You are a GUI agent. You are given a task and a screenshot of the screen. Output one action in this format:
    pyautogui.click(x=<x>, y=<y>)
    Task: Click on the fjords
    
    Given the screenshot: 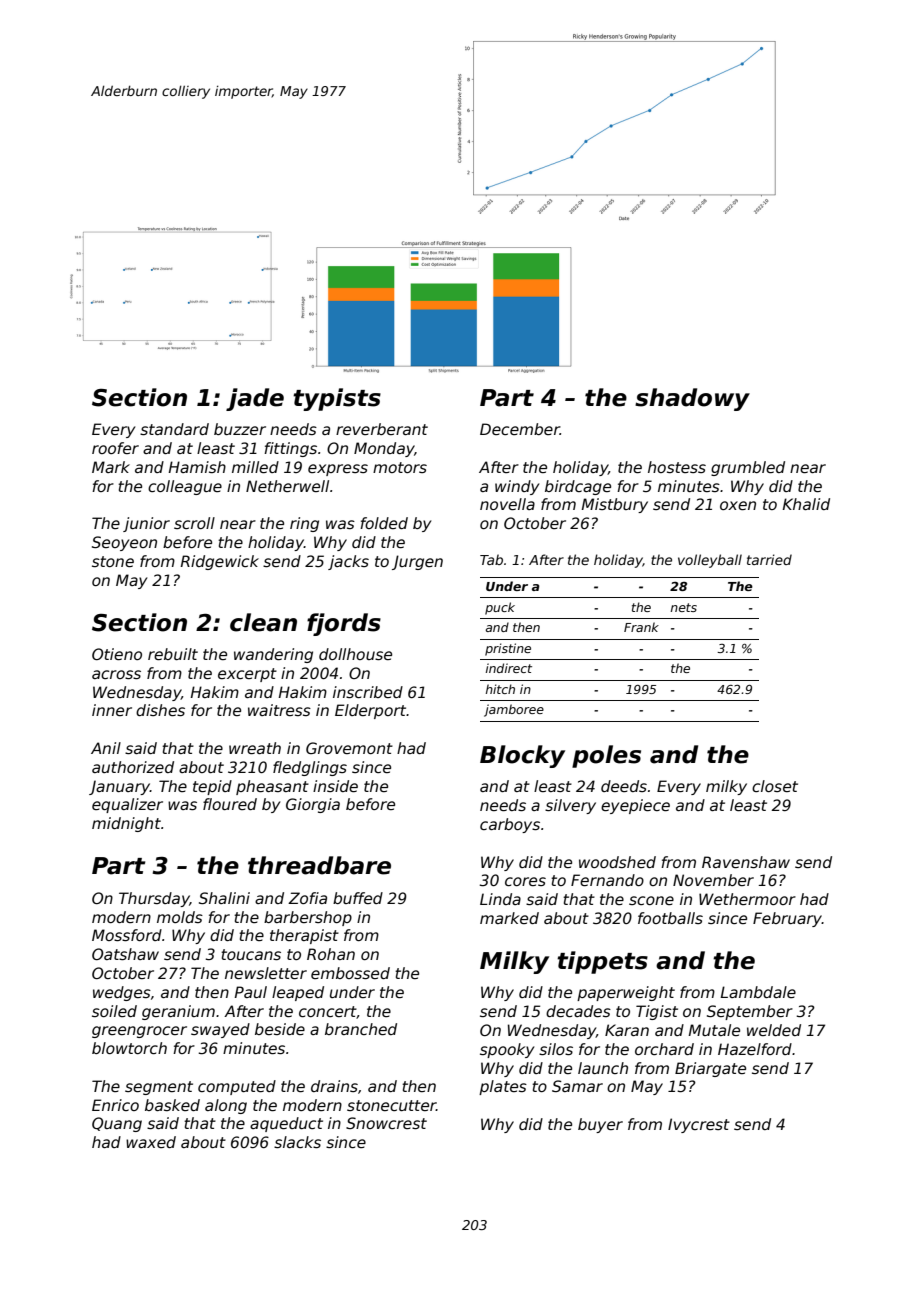 What is the action you would take?
    pyautogui.click(x=344, y=624)
